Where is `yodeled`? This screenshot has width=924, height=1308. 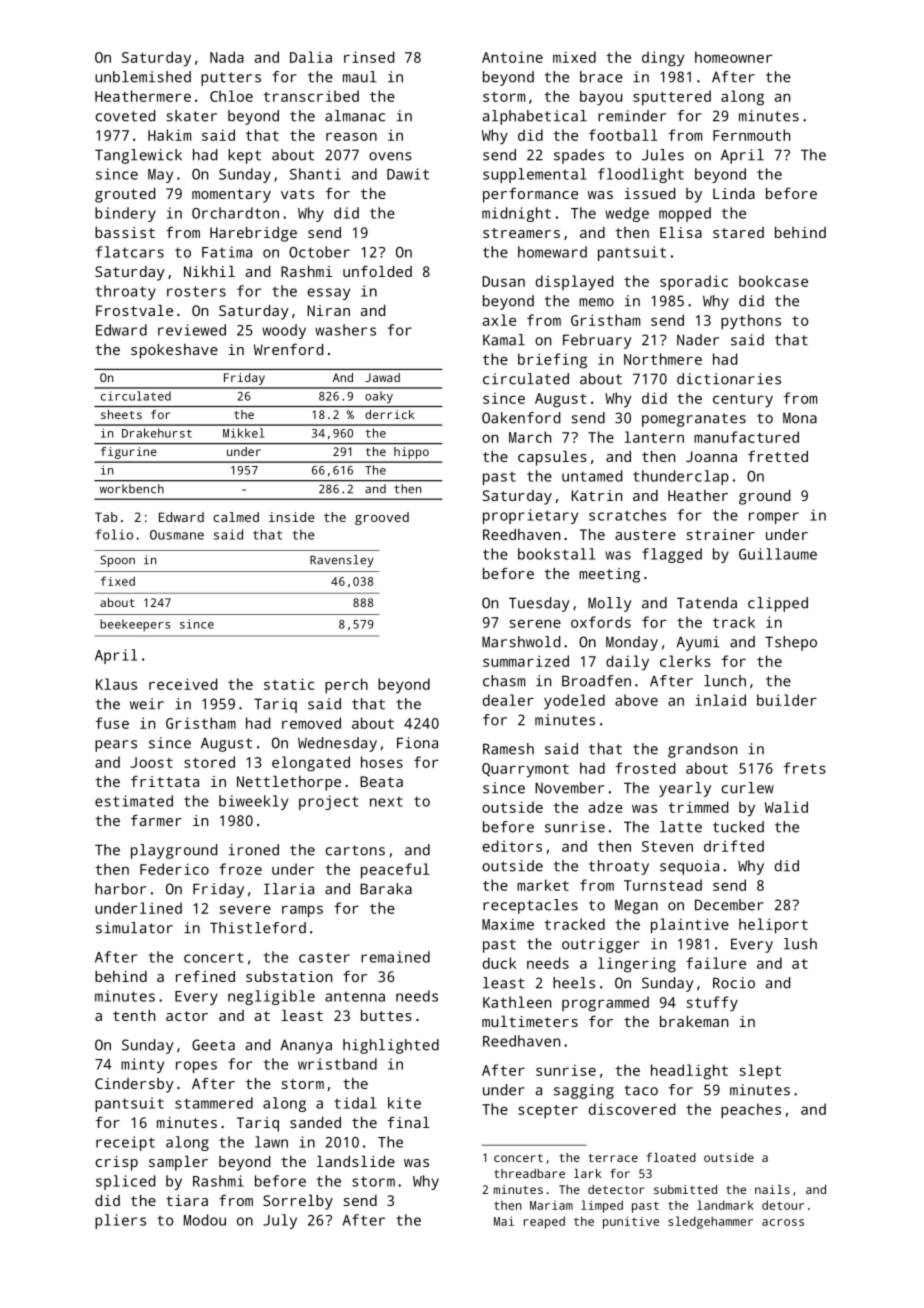 yodeled is located at coordinates (574, 702).
